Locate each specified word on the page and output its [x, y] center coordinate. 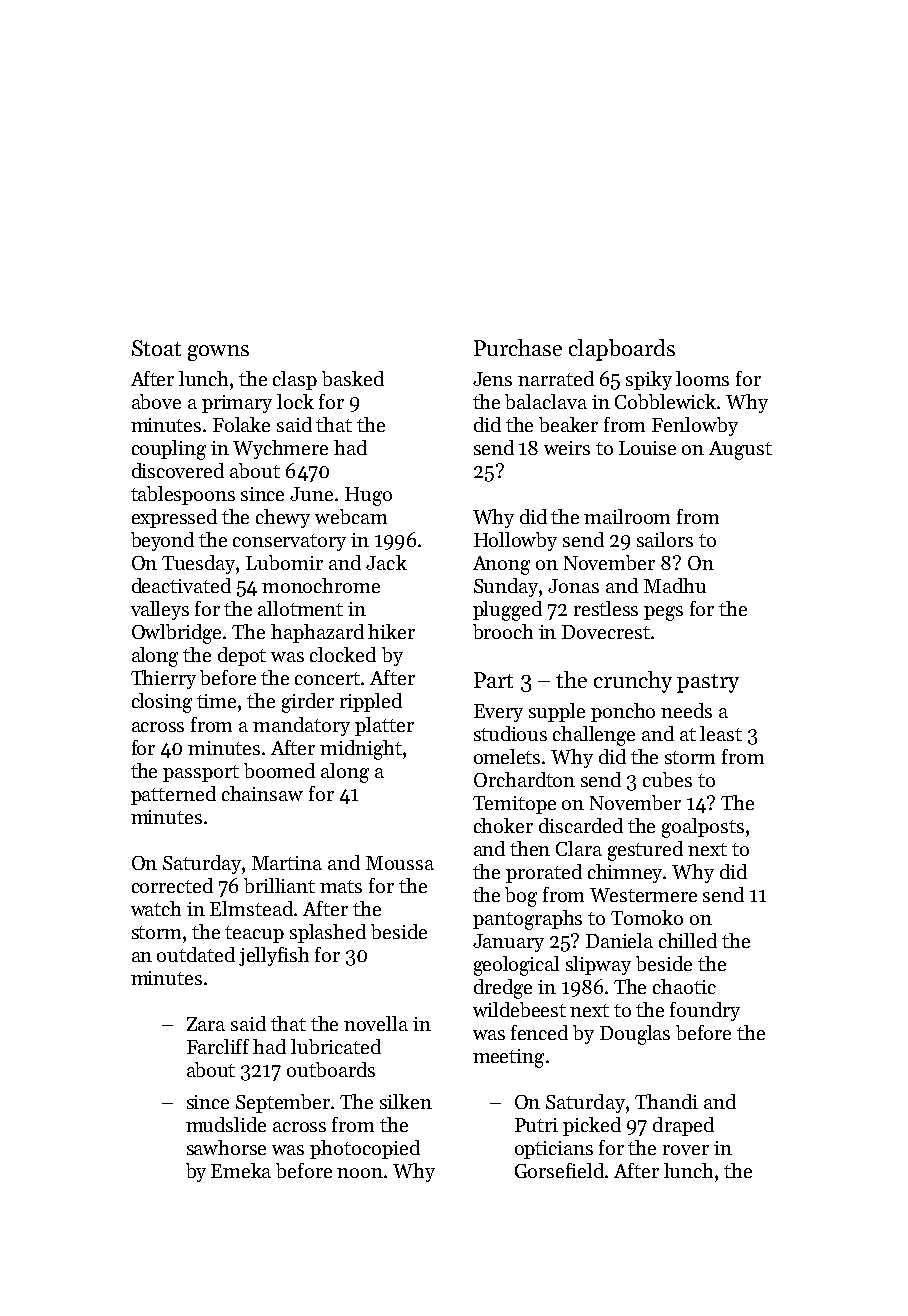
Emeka [241, 1170]
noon [360, 1173]
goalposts [703, 828]
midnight [361, 750]
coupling [169, 450]
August [740, 450]
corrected [172, 885]
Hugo [368, 496]
